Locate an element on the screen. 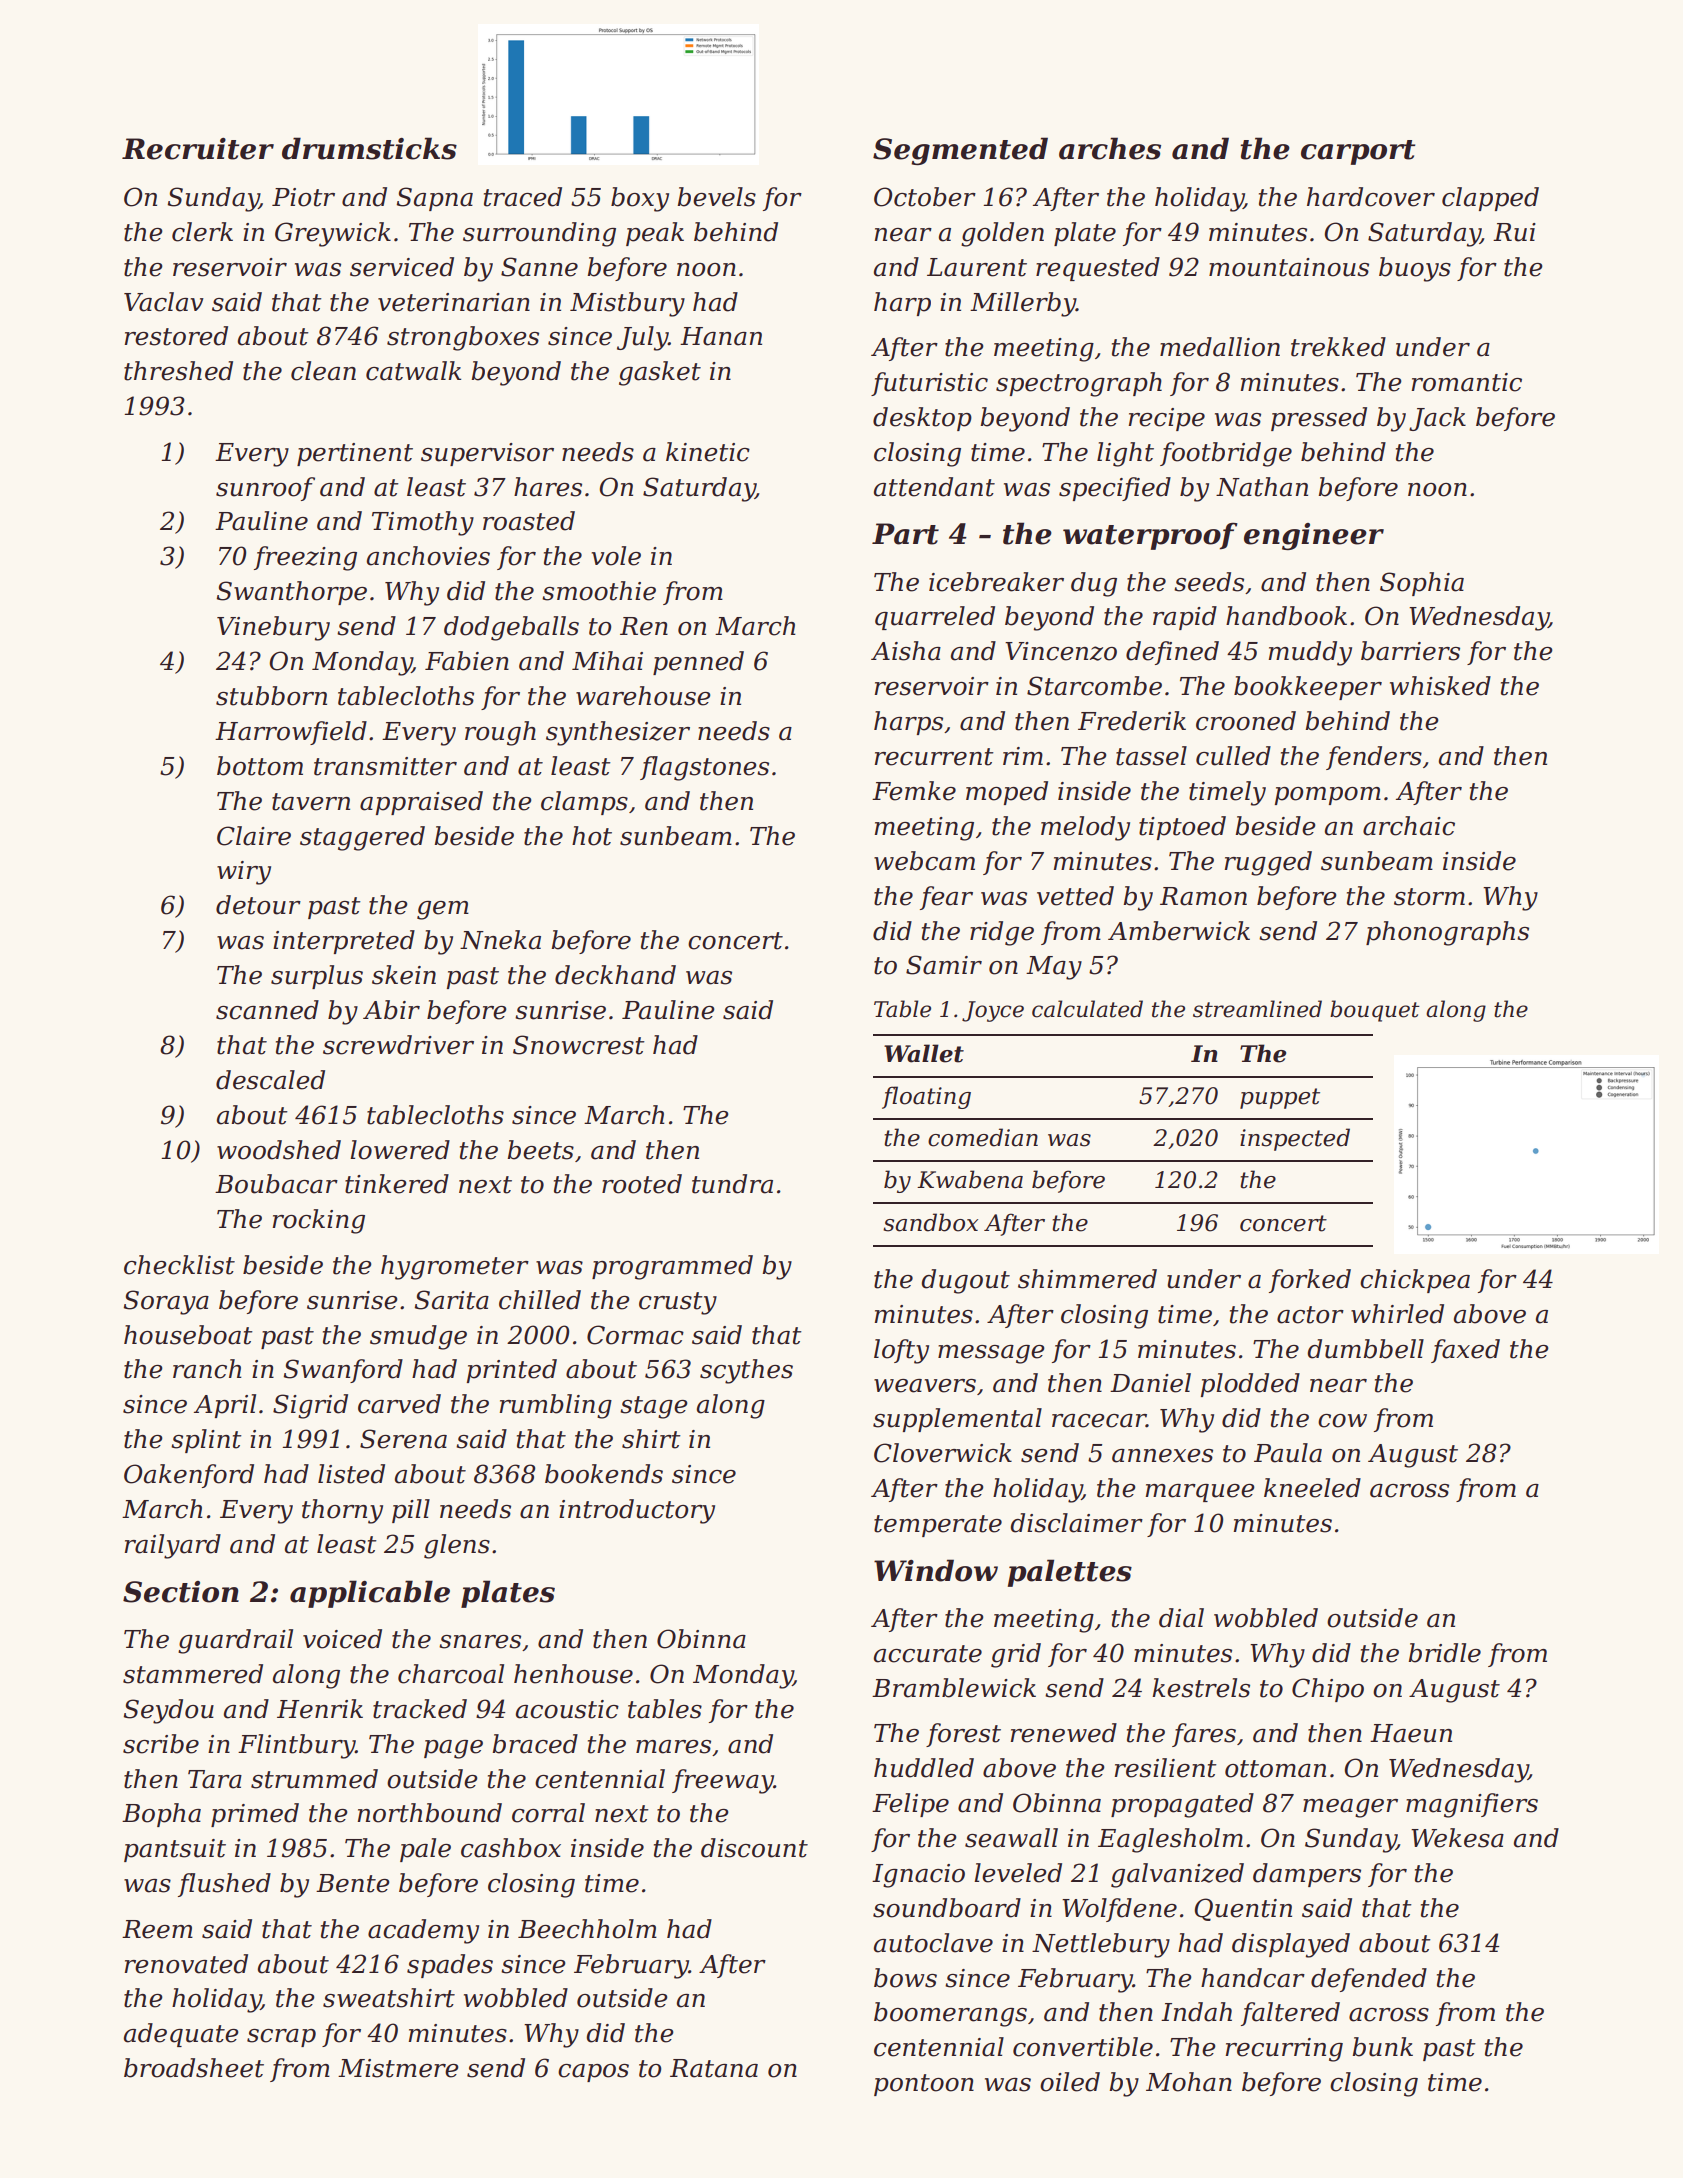  phonographs is located at coordinates (1447, 933).
